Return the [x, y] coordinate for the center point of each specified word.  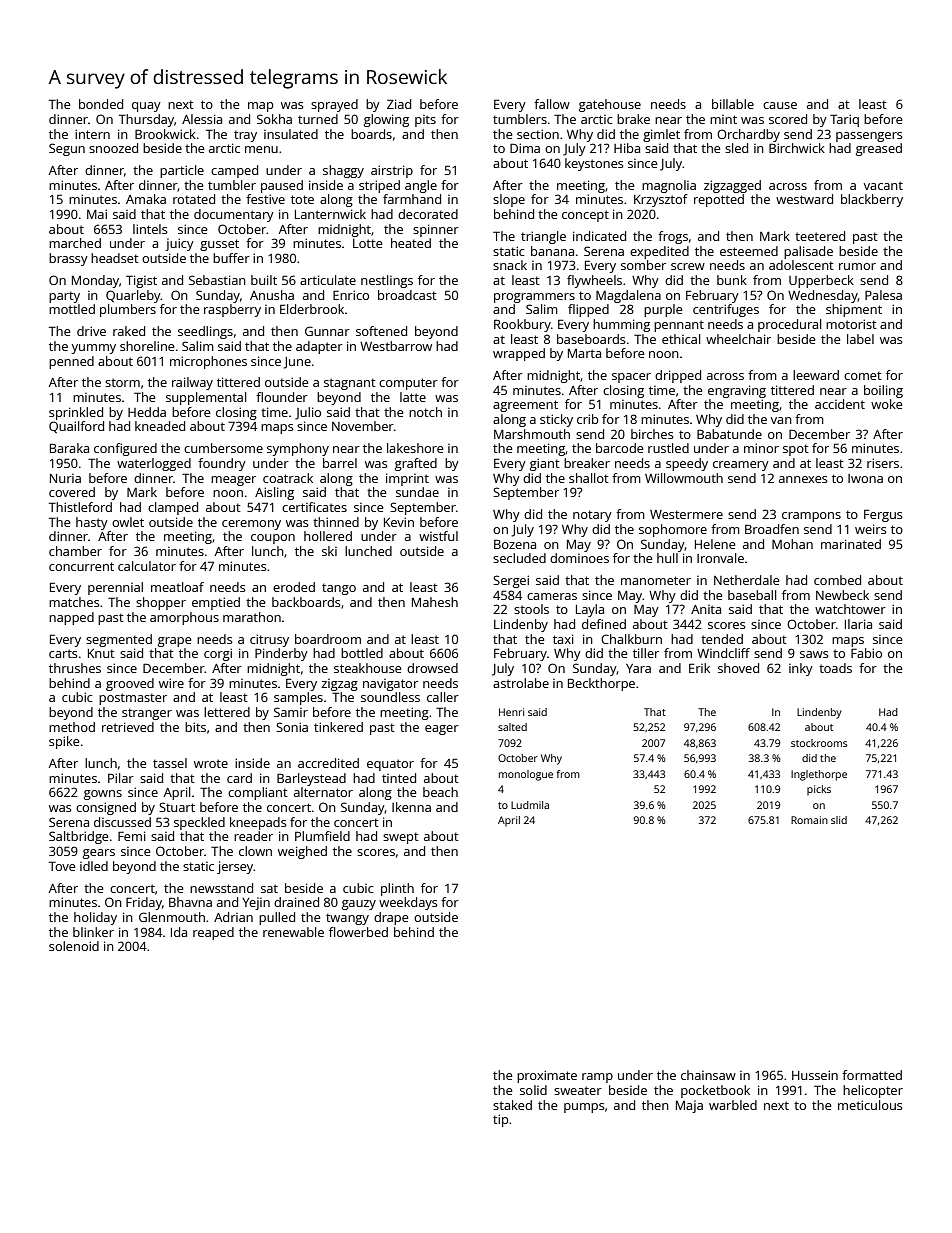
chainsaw [708, 1075]
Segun [67, 149]
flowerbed [358, 932]
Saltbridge [78, 837]
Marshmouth [532, 434]
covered [72, 492]
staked [512, 1105]
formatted [872, 1075]
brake [633, 119]
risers [883, 463]
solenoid [74, 946]
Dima [525, 148]
